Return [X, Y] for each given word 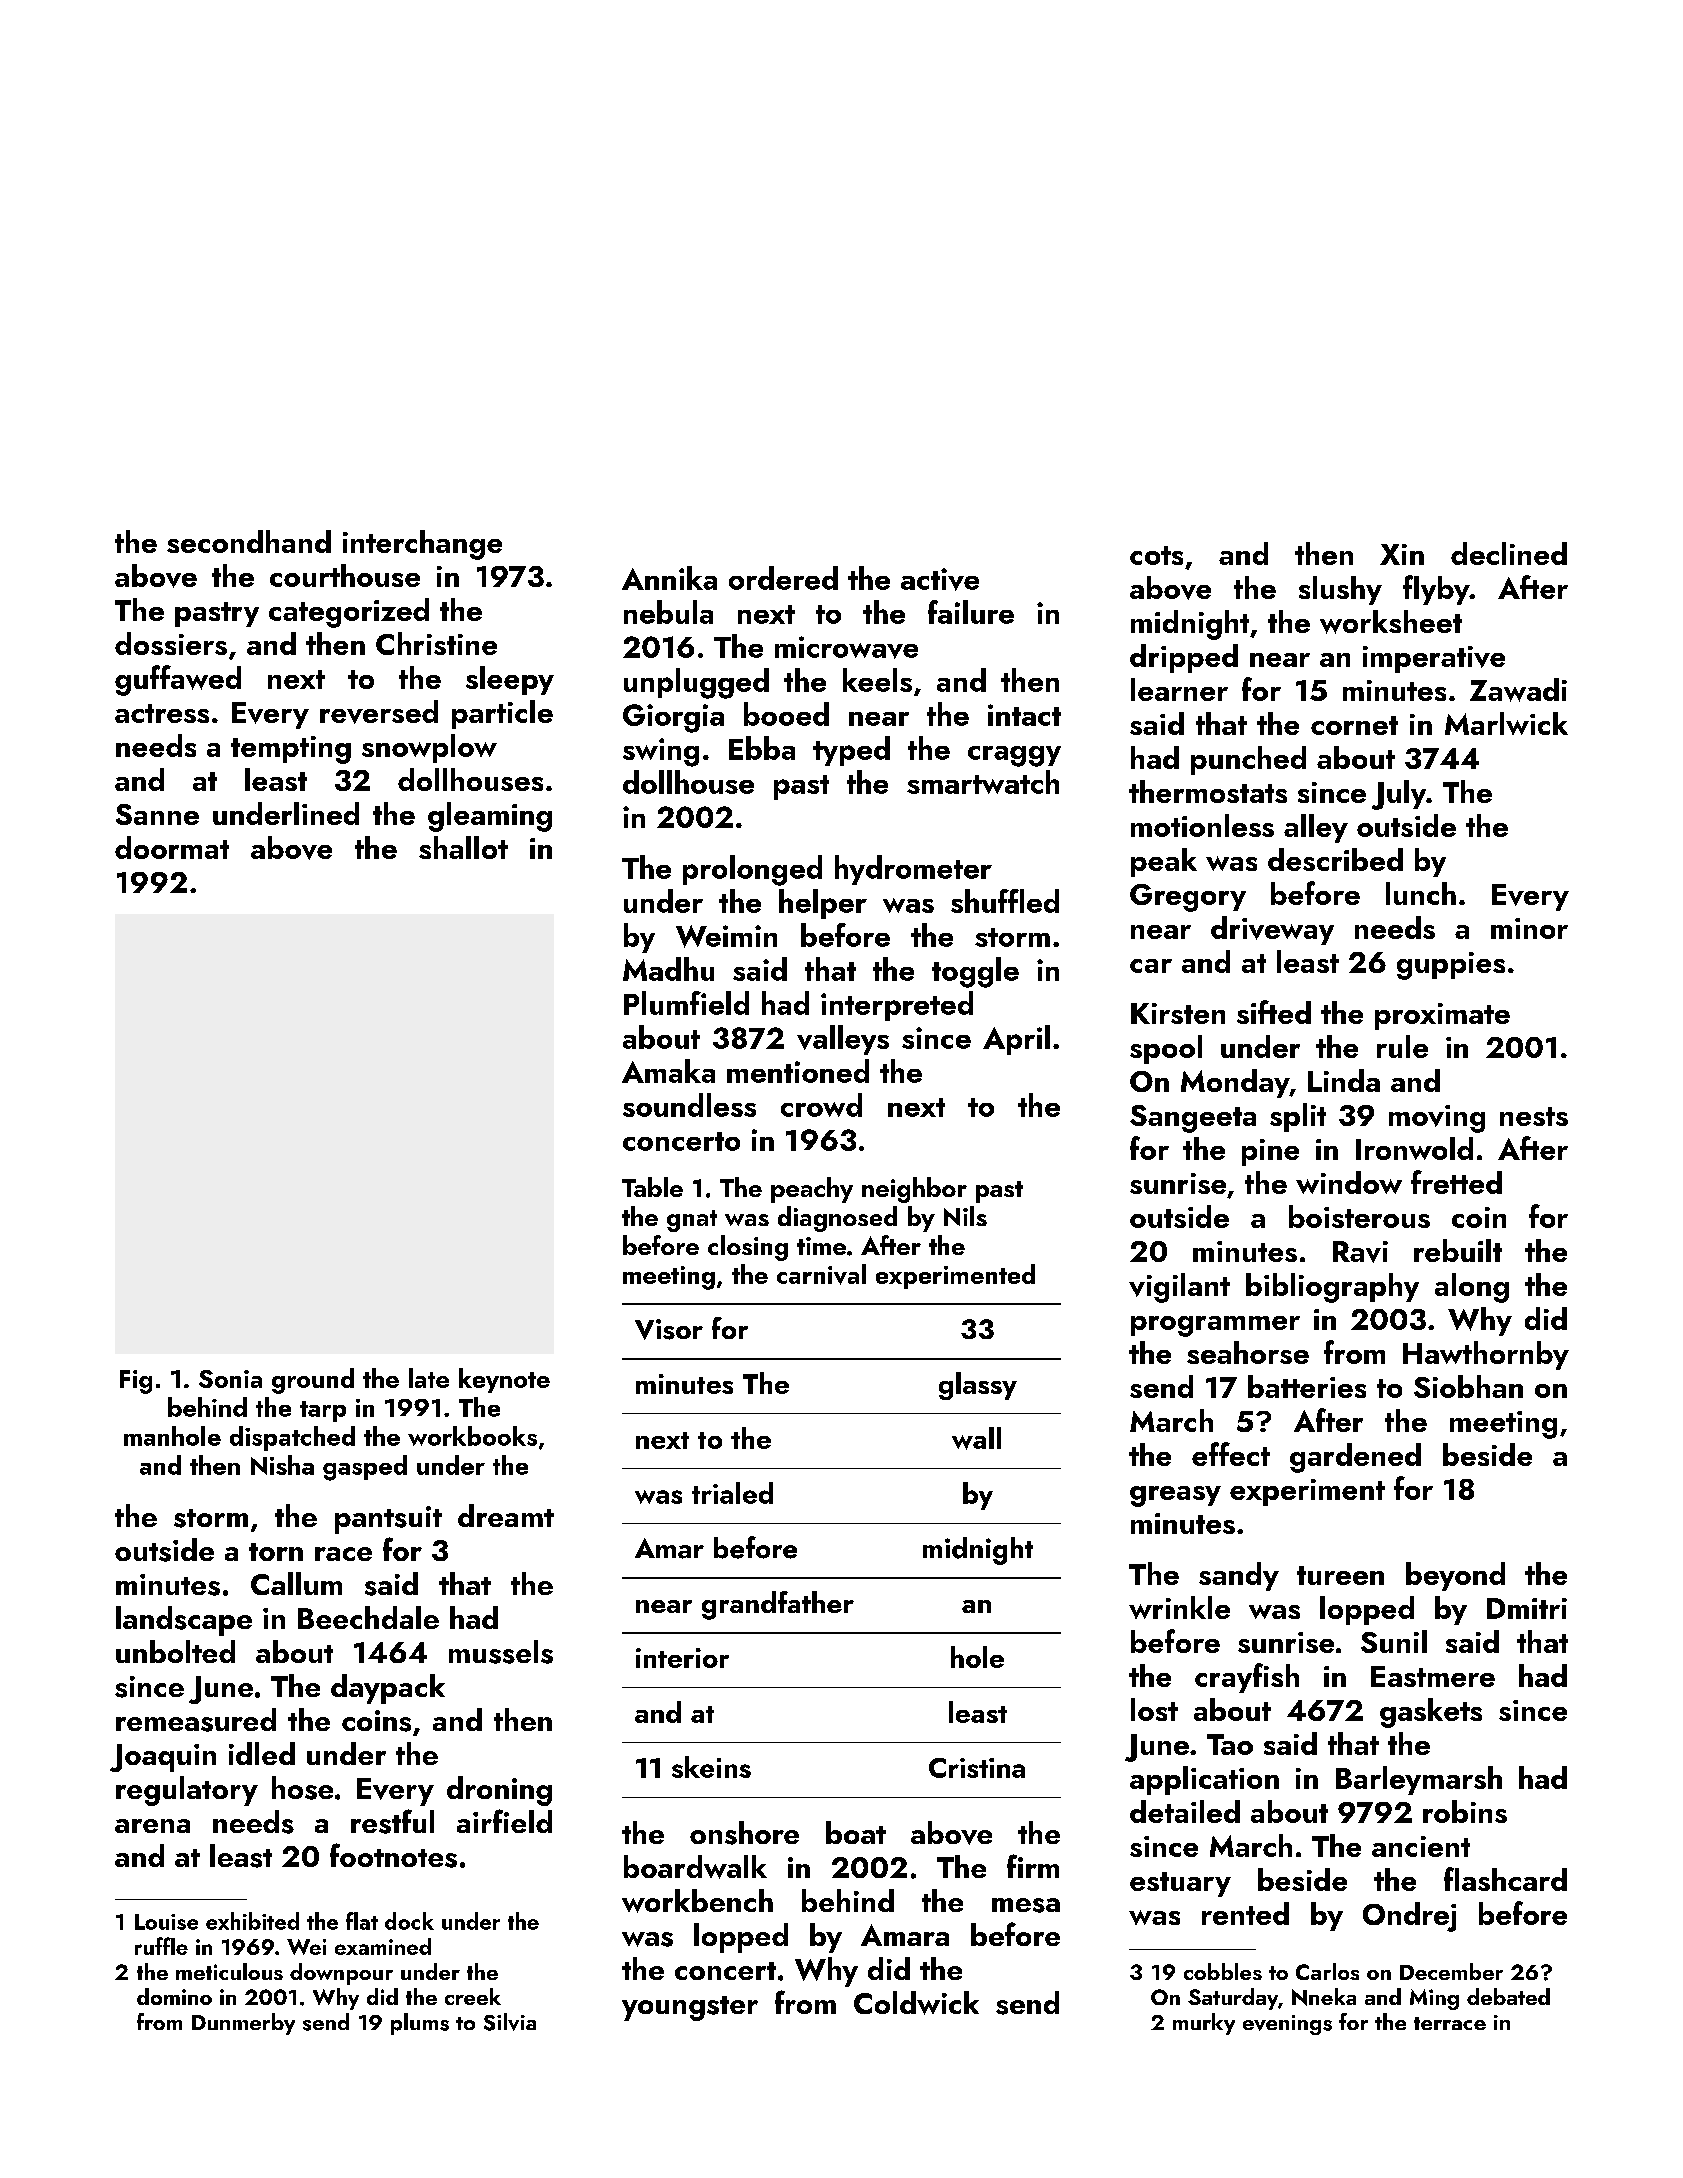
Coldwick [916, 2003]
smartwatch [983, 782]
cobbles [1223, 1971]
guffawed [178, 680]
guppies [1451, 966]
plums [420, 2024]
